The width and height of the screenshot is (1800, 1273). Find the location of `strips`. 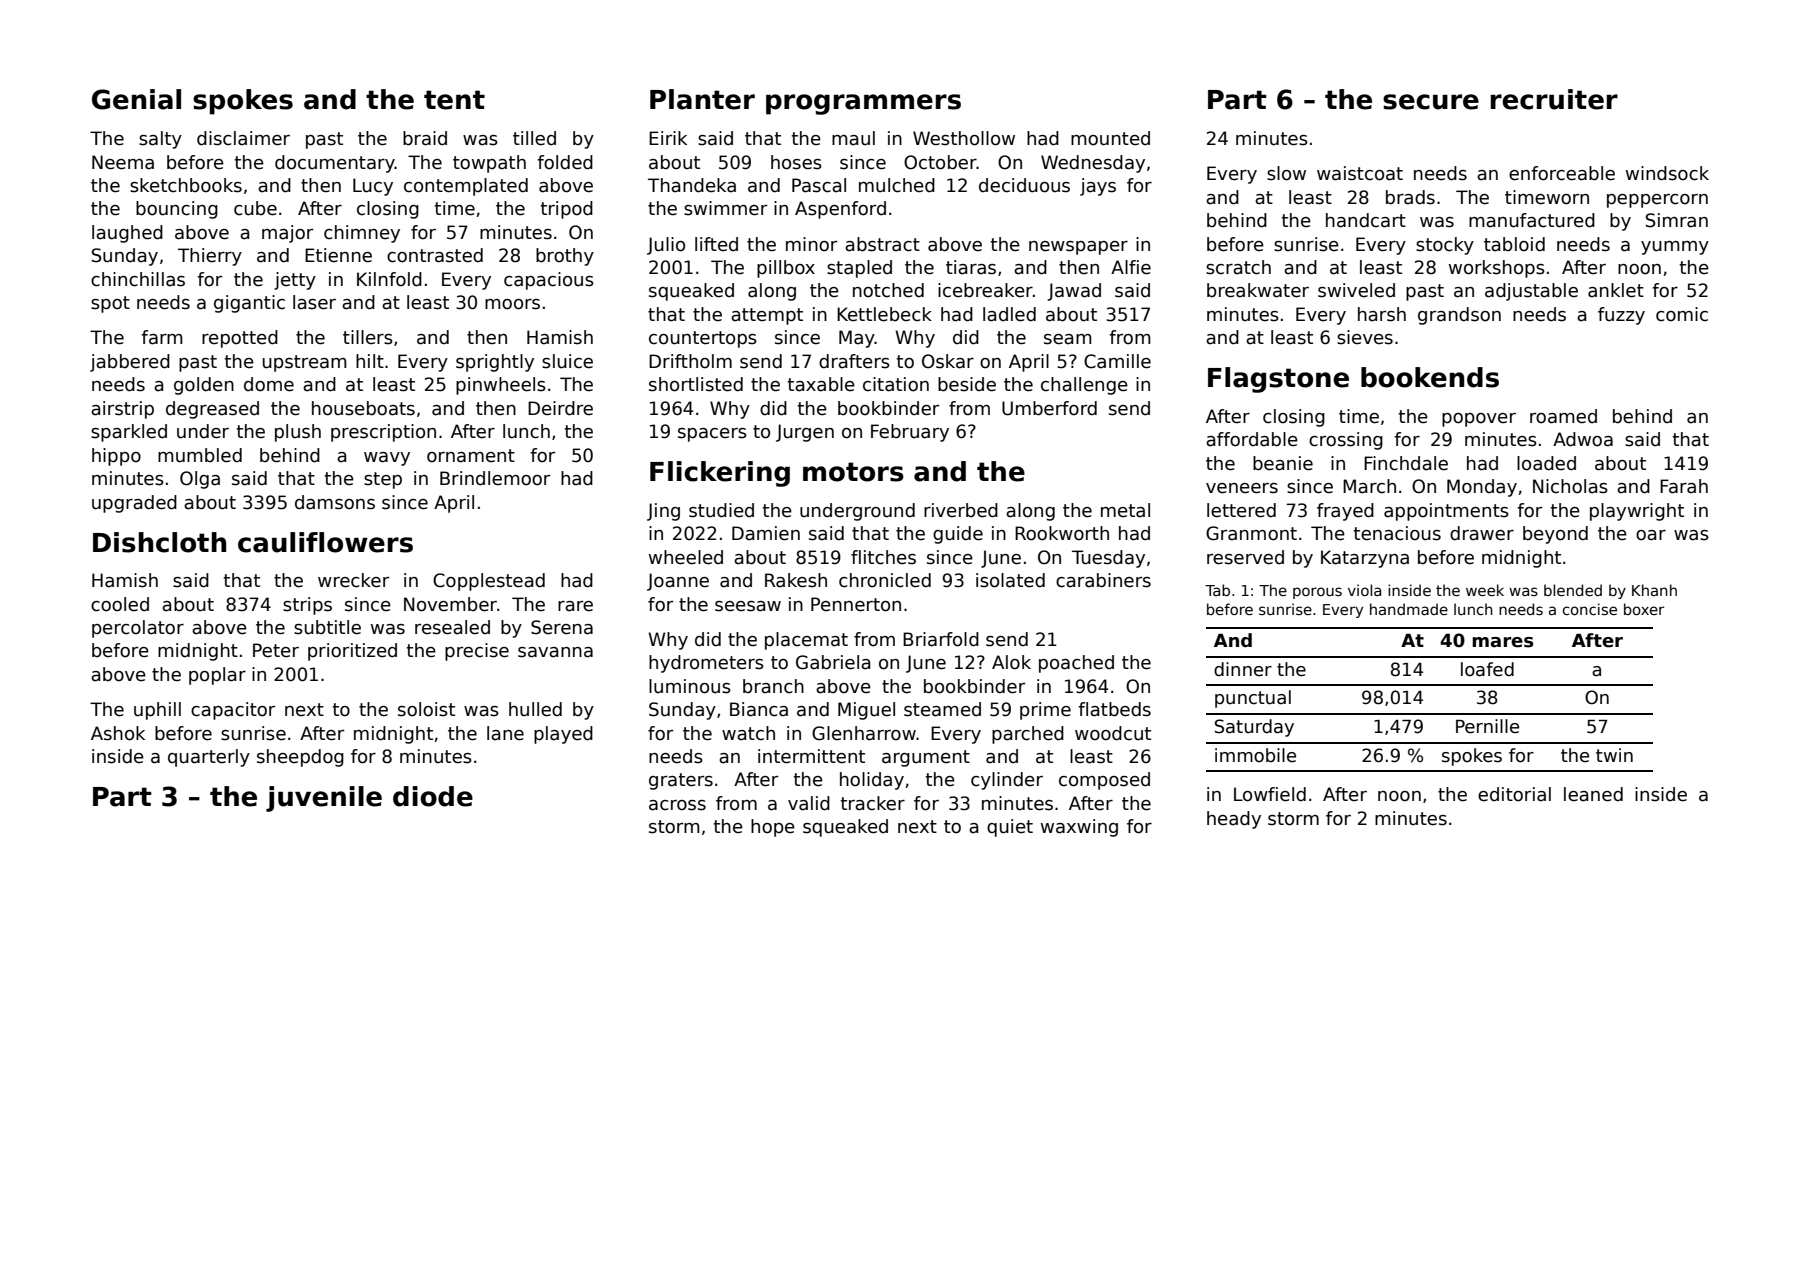

strips is located at coordinates (307, 606).
